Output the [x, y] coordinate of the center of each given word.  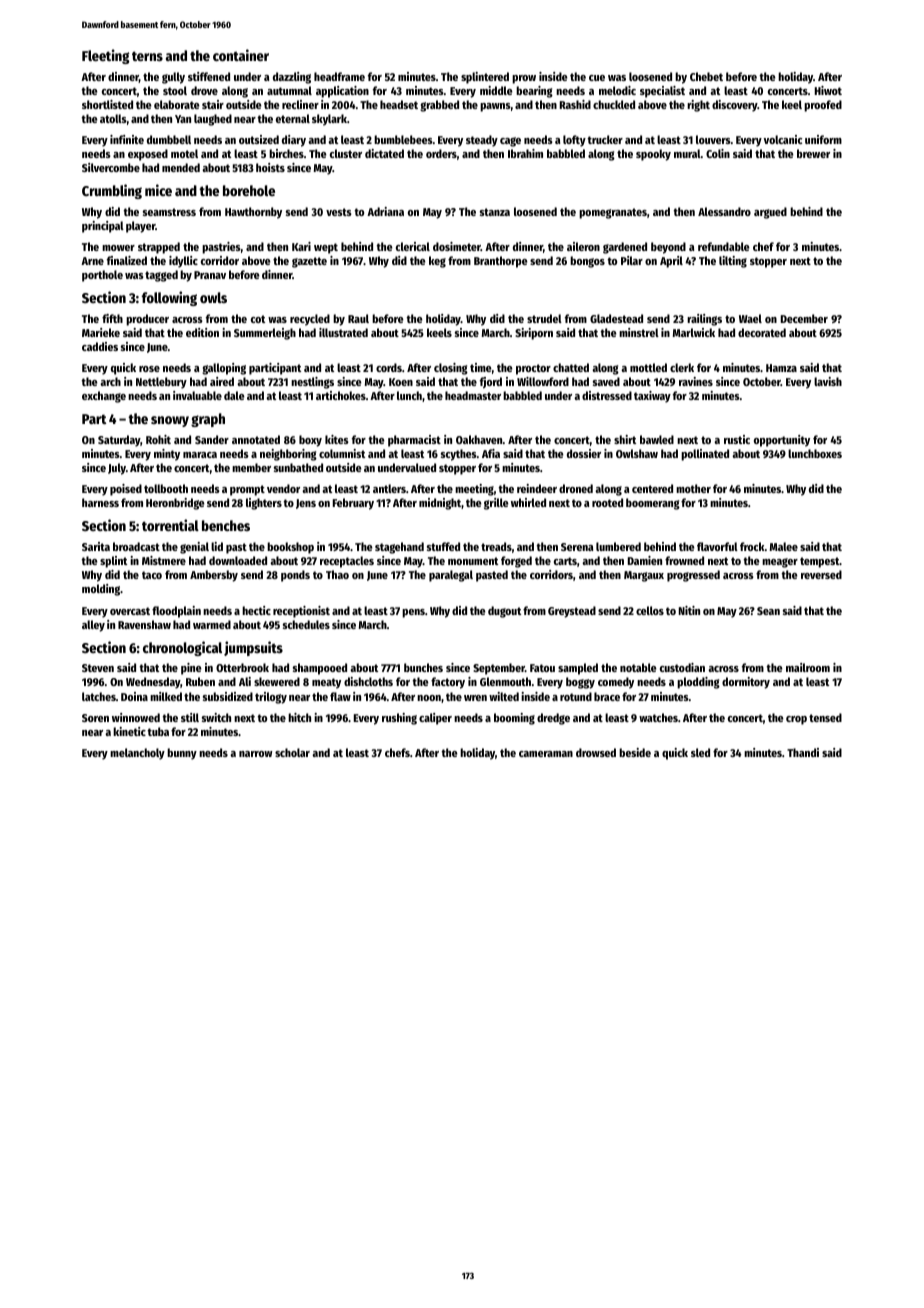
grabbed [439, 106]
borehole [249, 190]
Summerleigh [265, 334]
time [481, 367]
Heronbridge [175, 504]
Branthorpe [501, 262]
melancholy [137, 754]
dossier [584, 453]
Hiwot [828, 90]
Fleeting [106, 56]
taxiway [652, 397]
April [671, 262]
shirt [625, 439]
